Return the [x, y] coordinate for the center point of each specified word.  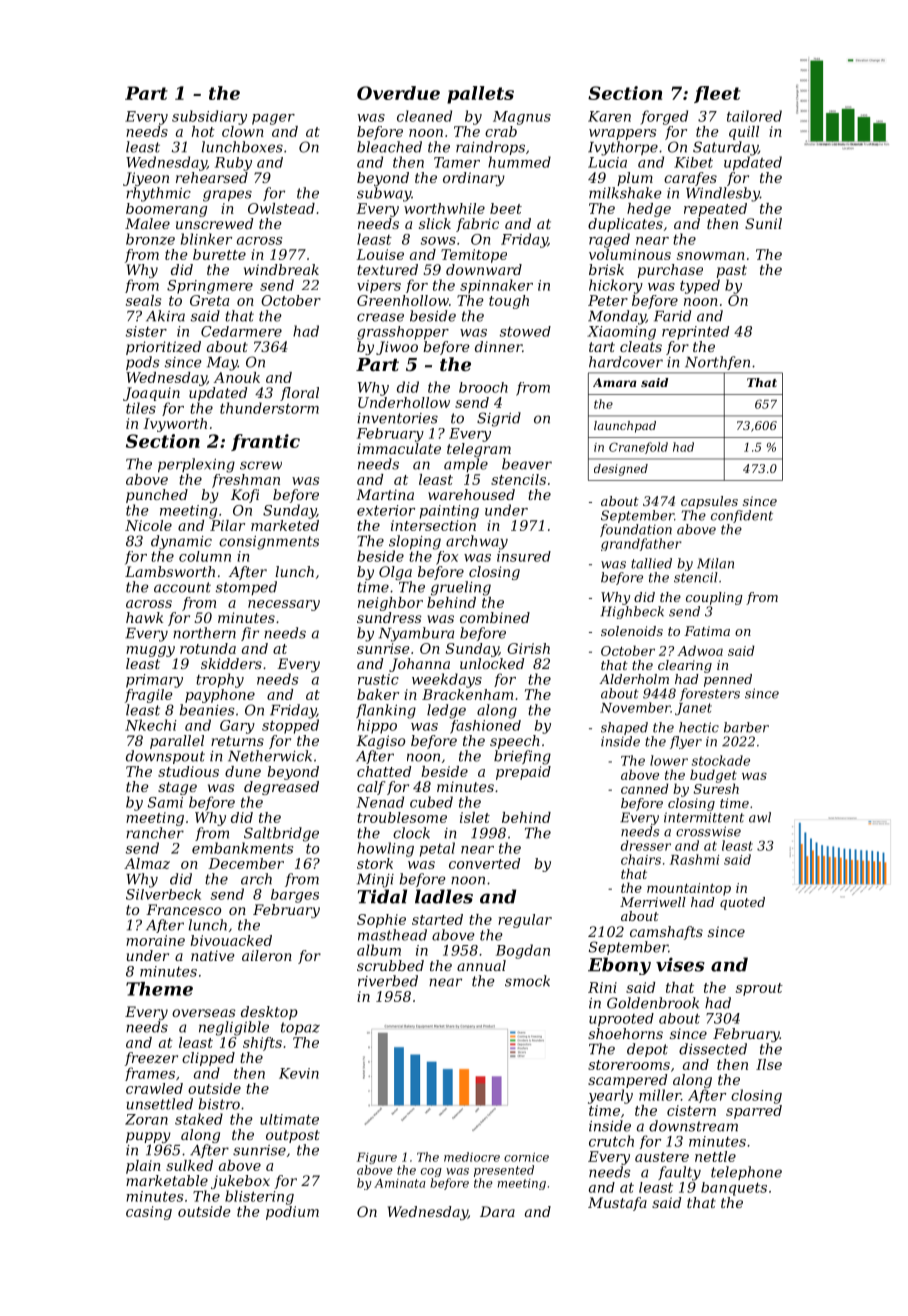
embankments [242, 848]
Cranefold [638, 448]
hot [203, 131]
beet [506, 208]
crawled [154, 1088]
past [731, 271]
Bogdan [523, 951]
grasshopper [403, 333]
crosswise [708, 831]
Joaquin [151, 394]
